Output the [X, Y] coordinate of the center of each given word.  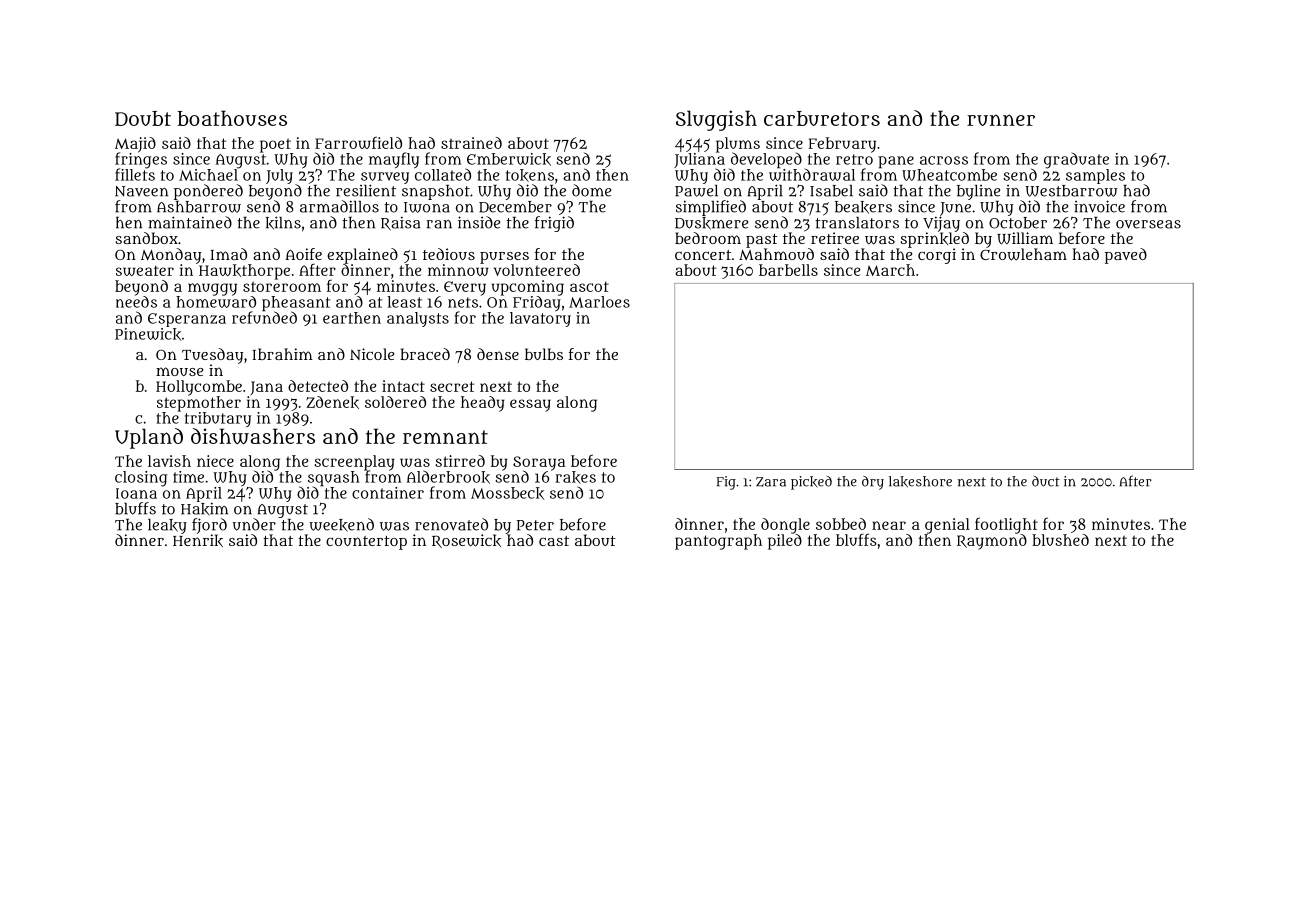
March [890, 270]
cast [554, 541]
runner [1001, 120]
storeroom [282, 286]
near [889, 525]
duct [1046, 481]
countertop [366, 543]
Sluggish [716, 120]
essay [530, 405]
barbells [788, 270]
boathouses [232, 118]
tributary [218, 420]
